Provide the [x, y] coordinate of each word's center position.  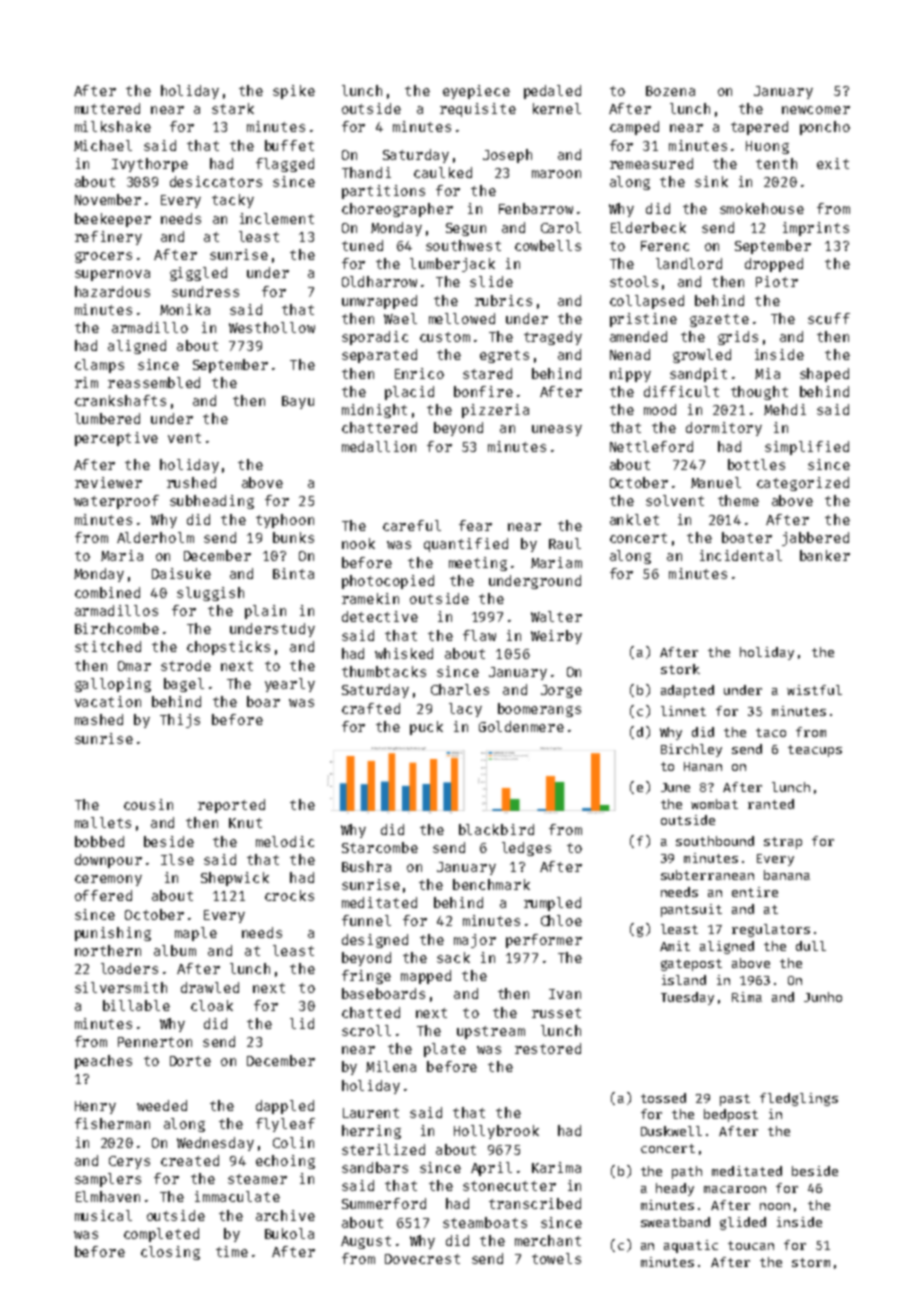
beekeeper [113, 220]
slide [491, 281]
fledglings [799, 1099]
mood [660, 409]
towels [556, 1258]
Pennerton [155, 1042]
